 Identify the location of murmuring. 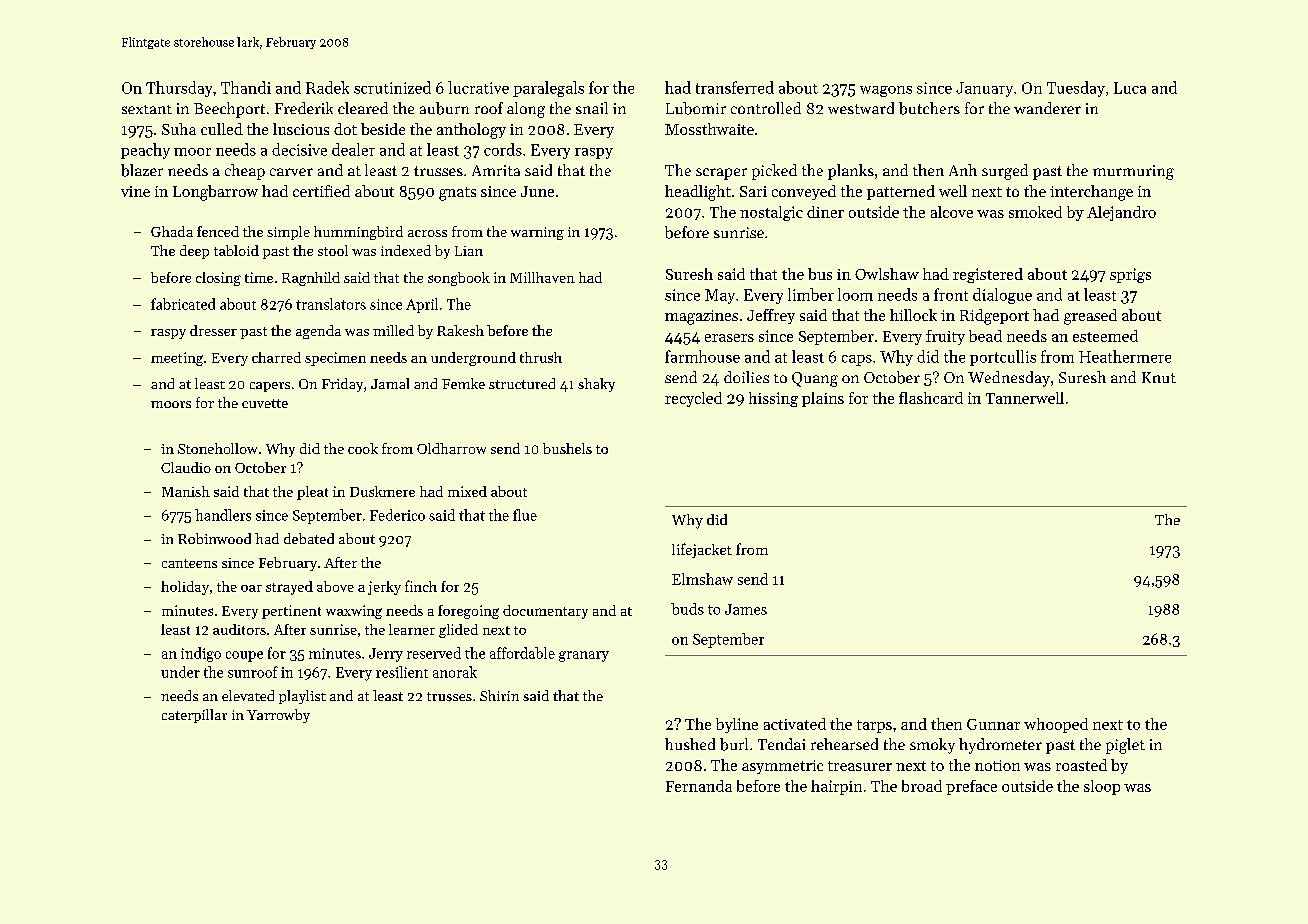
(1133, 172).
